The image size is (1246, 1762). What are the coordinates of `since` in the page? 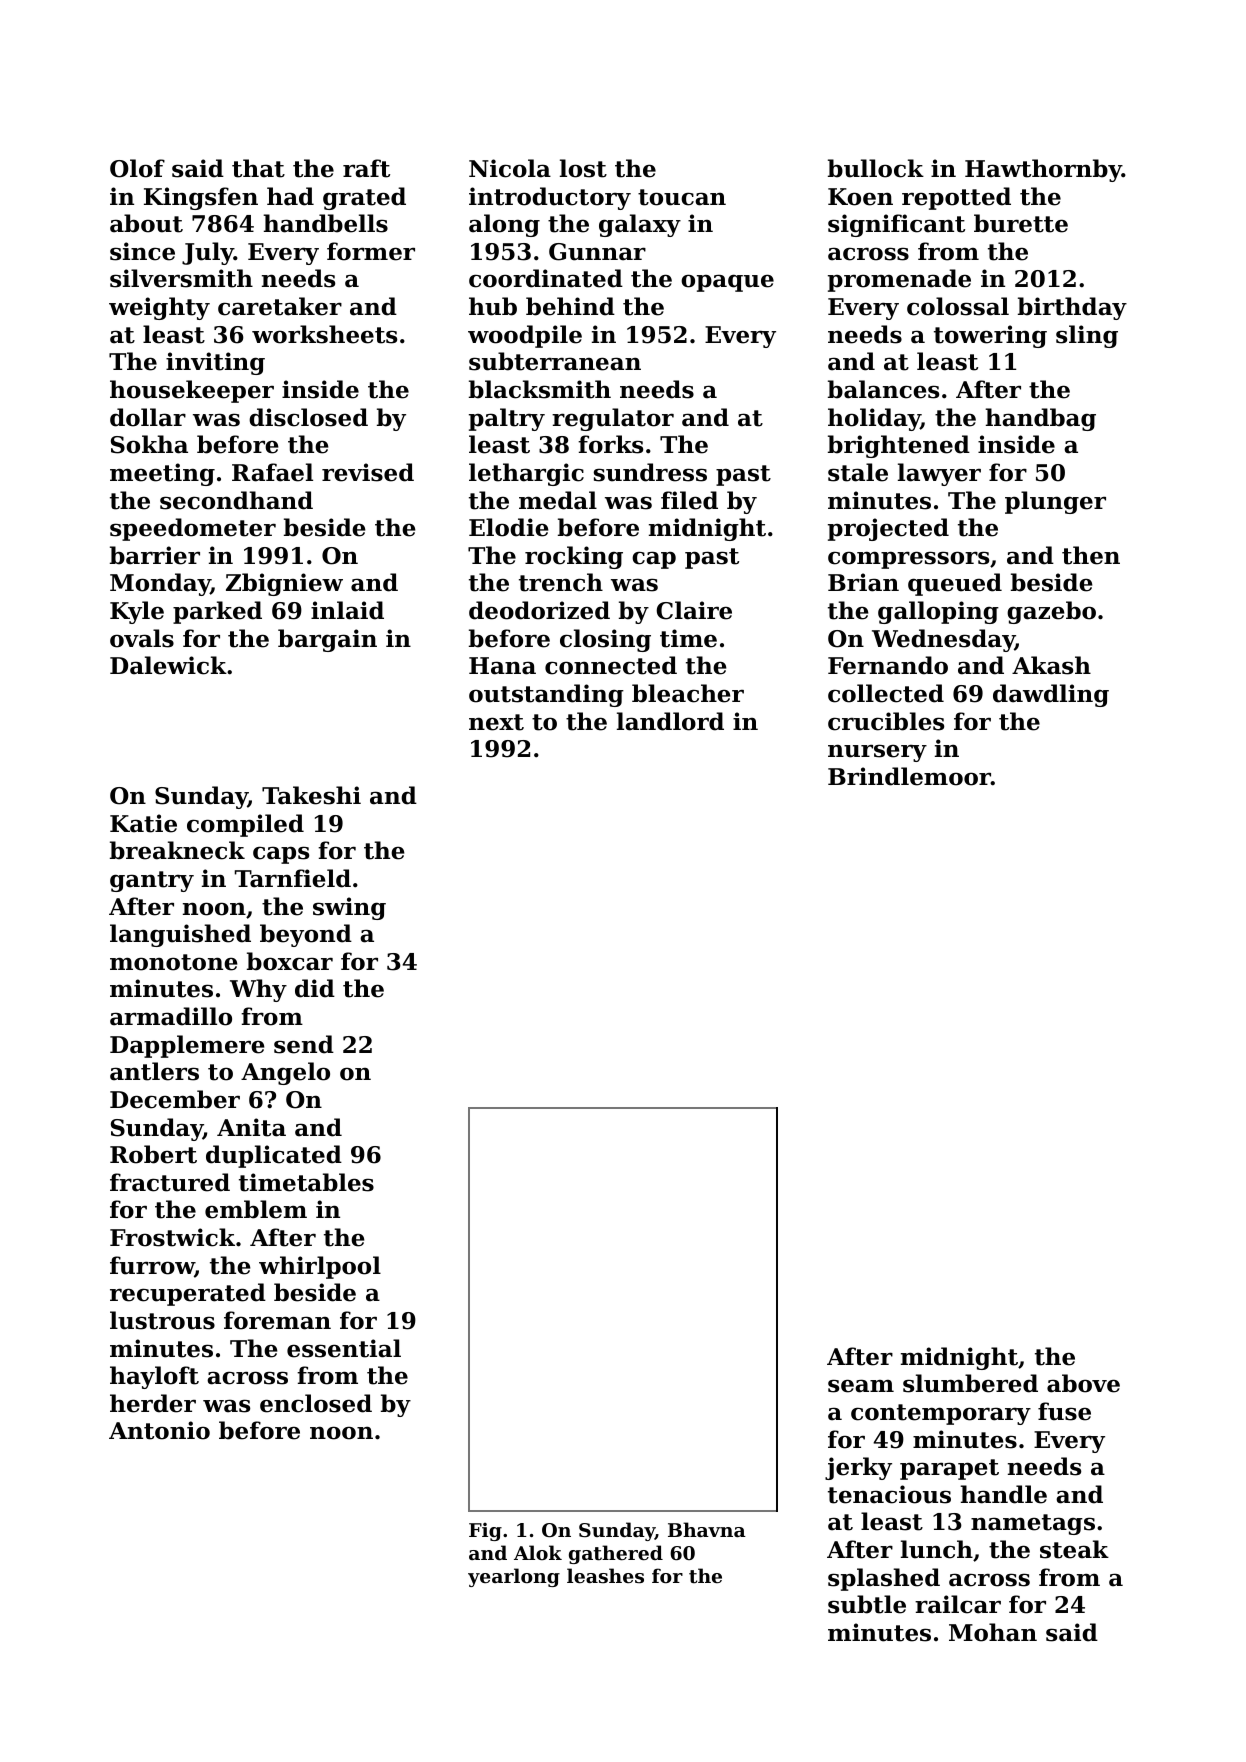 It's located at (142, 251).
